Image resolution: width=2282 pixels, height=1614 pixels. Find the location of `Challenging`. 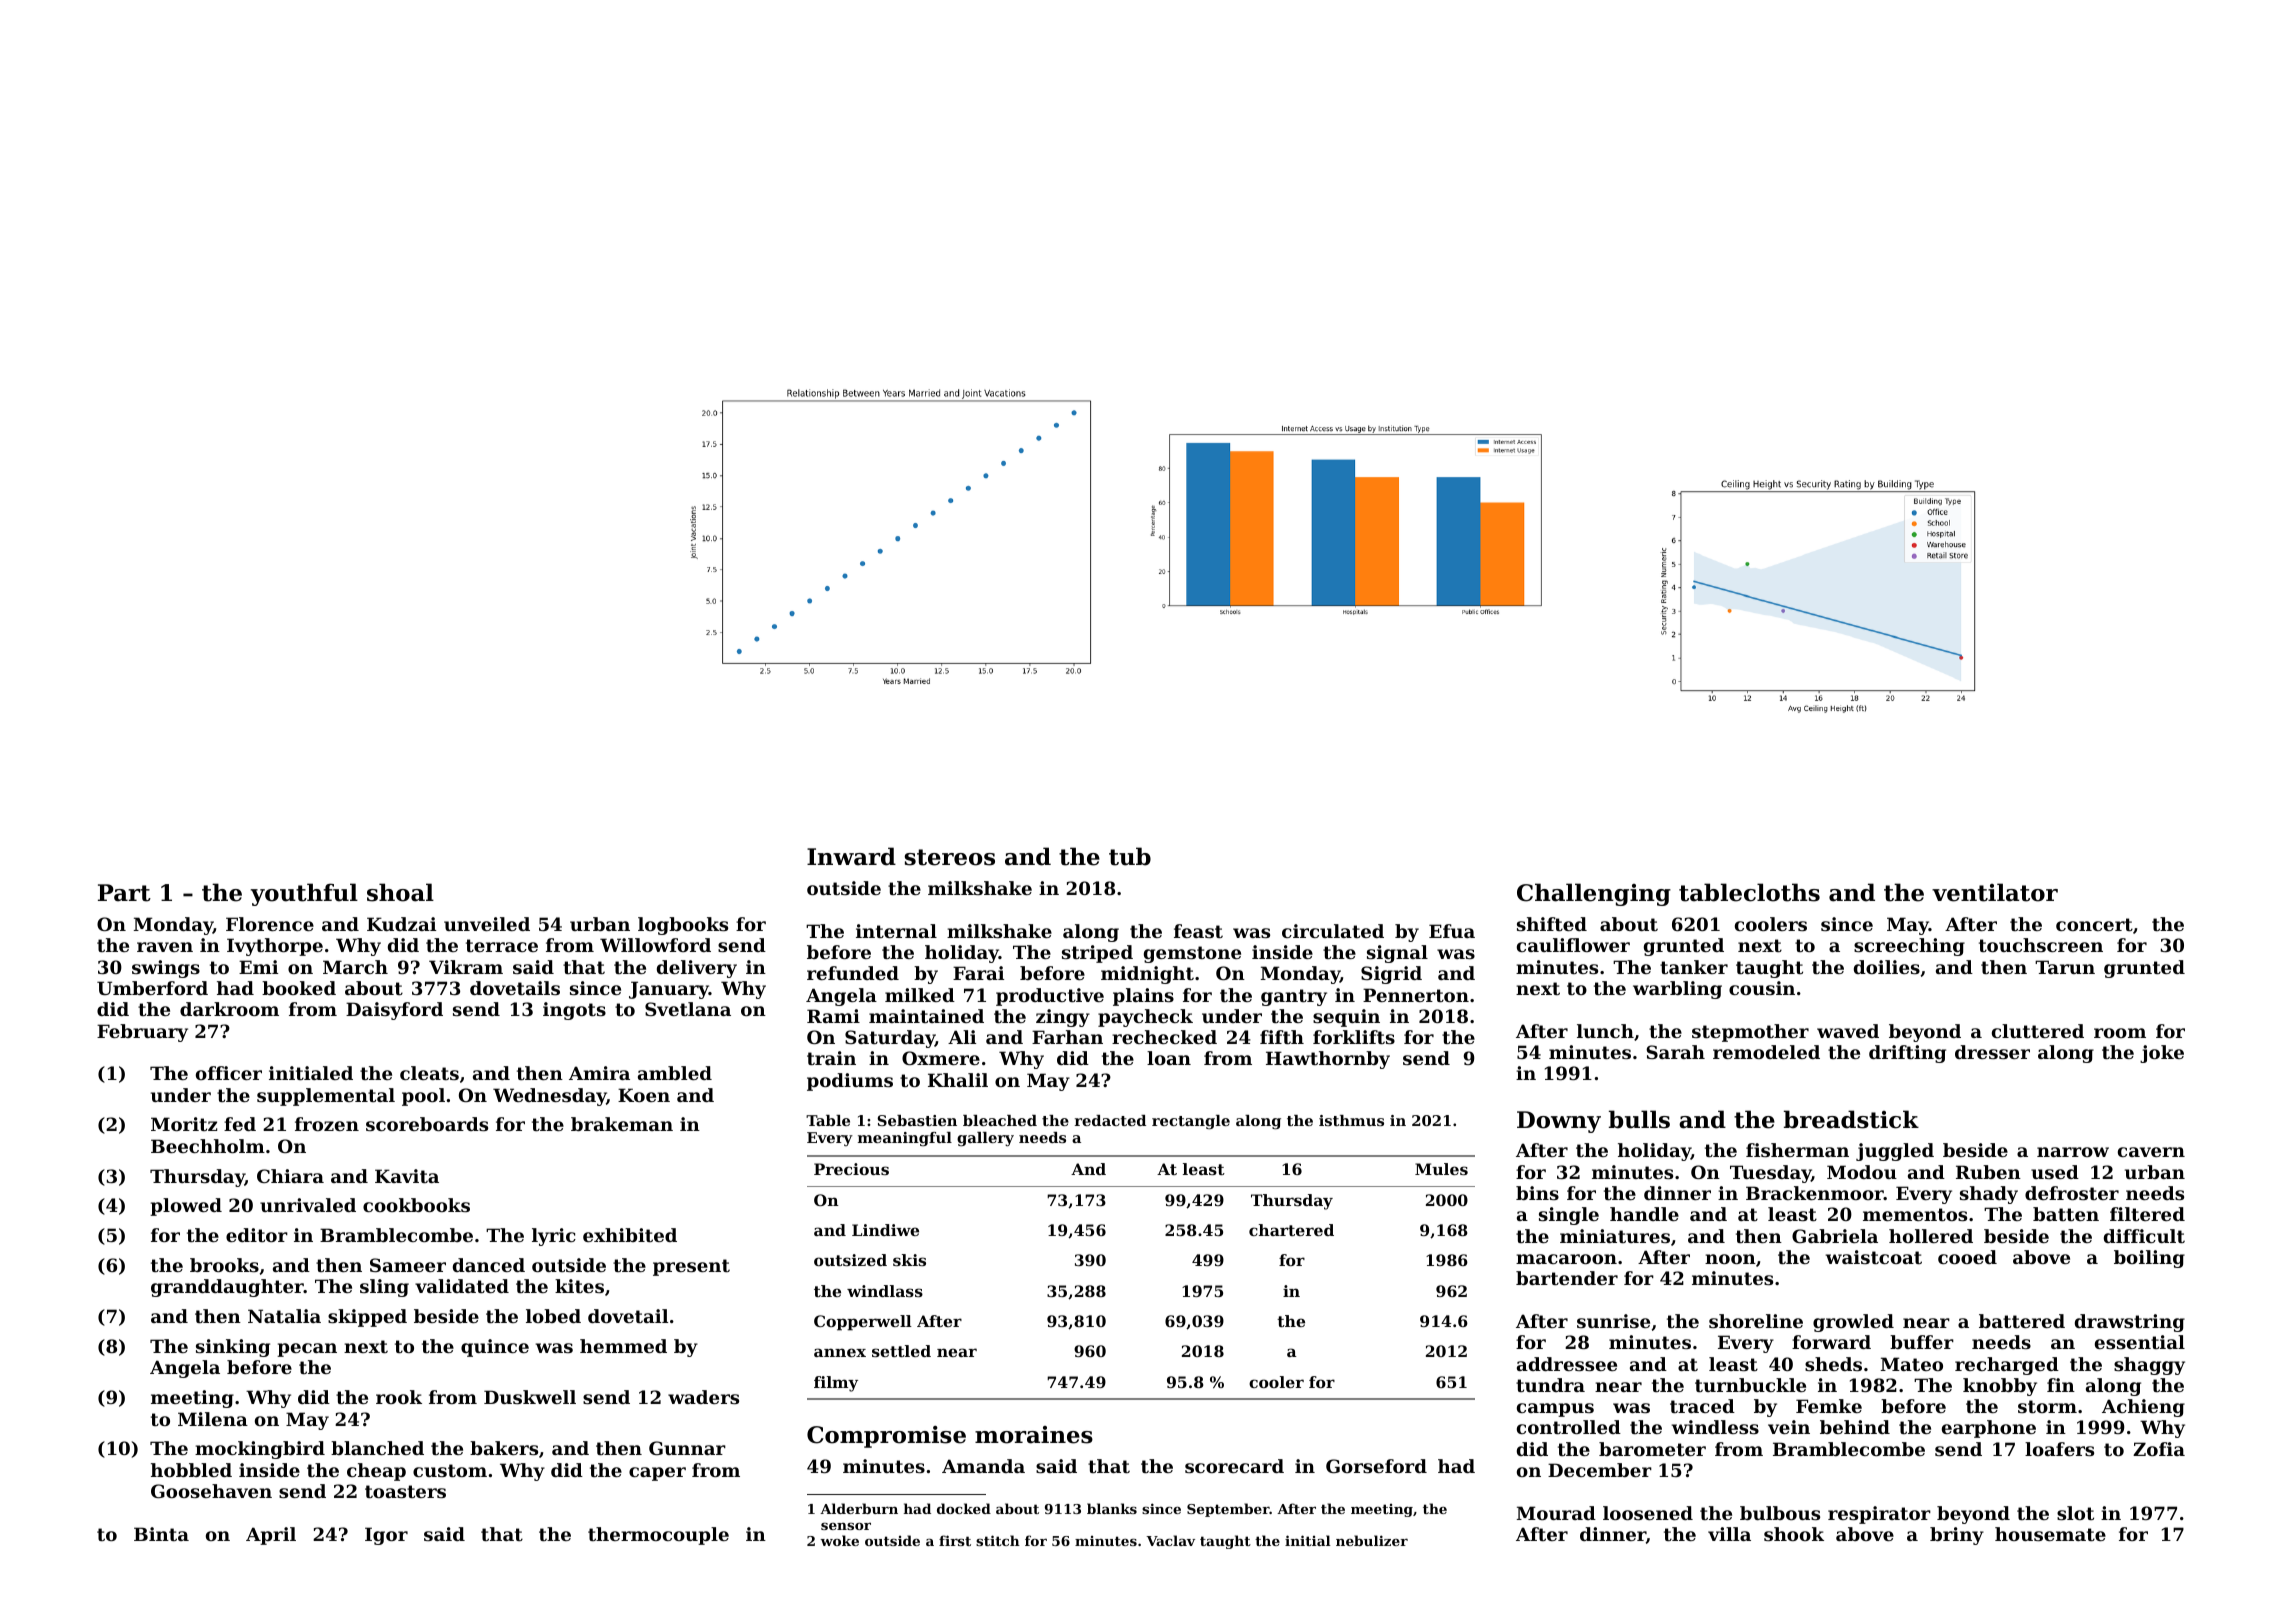

Challenging is located at coordinates (1594, 894).
